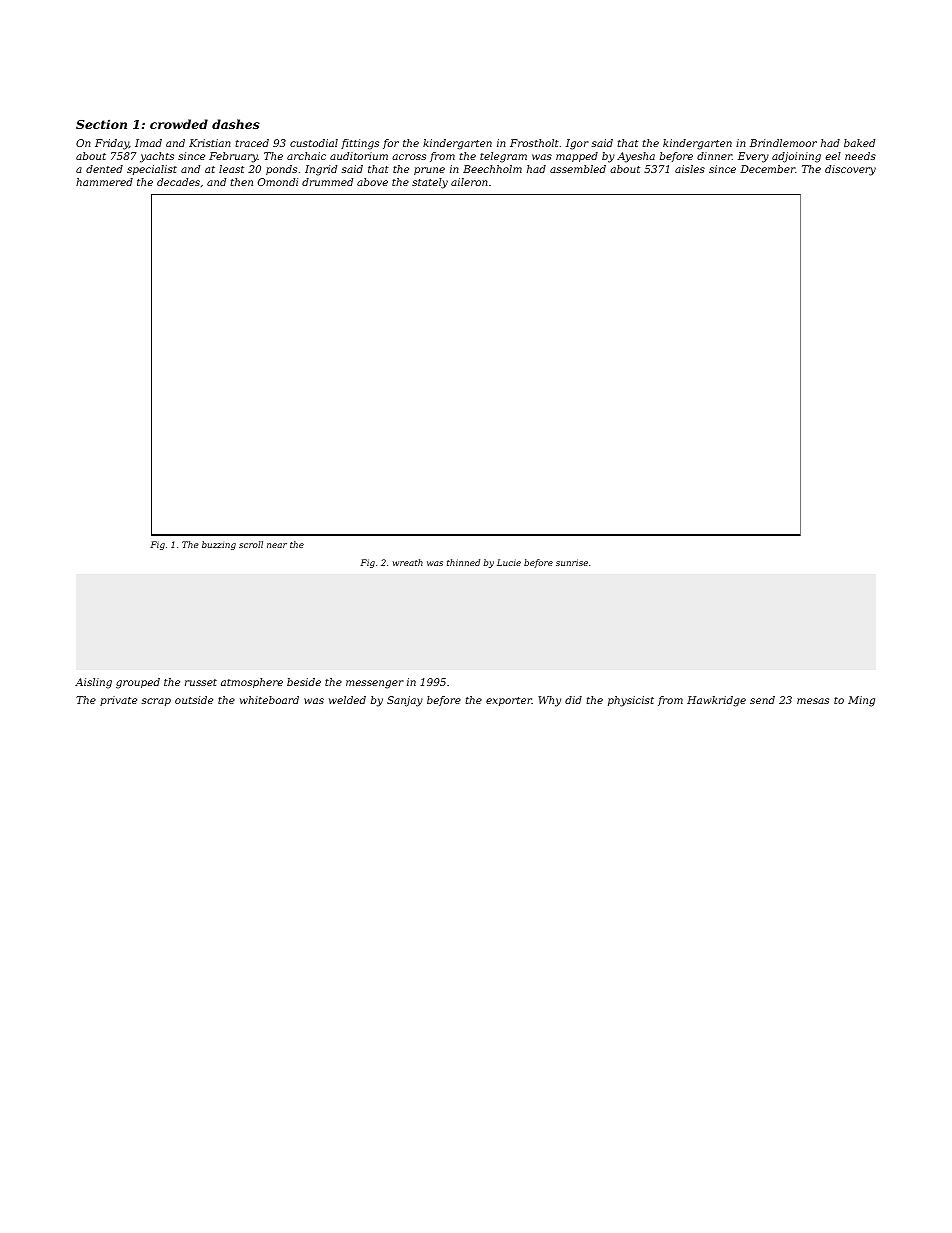 This document has width=952, height=1233. I want to click on near, so click(277, 545).
